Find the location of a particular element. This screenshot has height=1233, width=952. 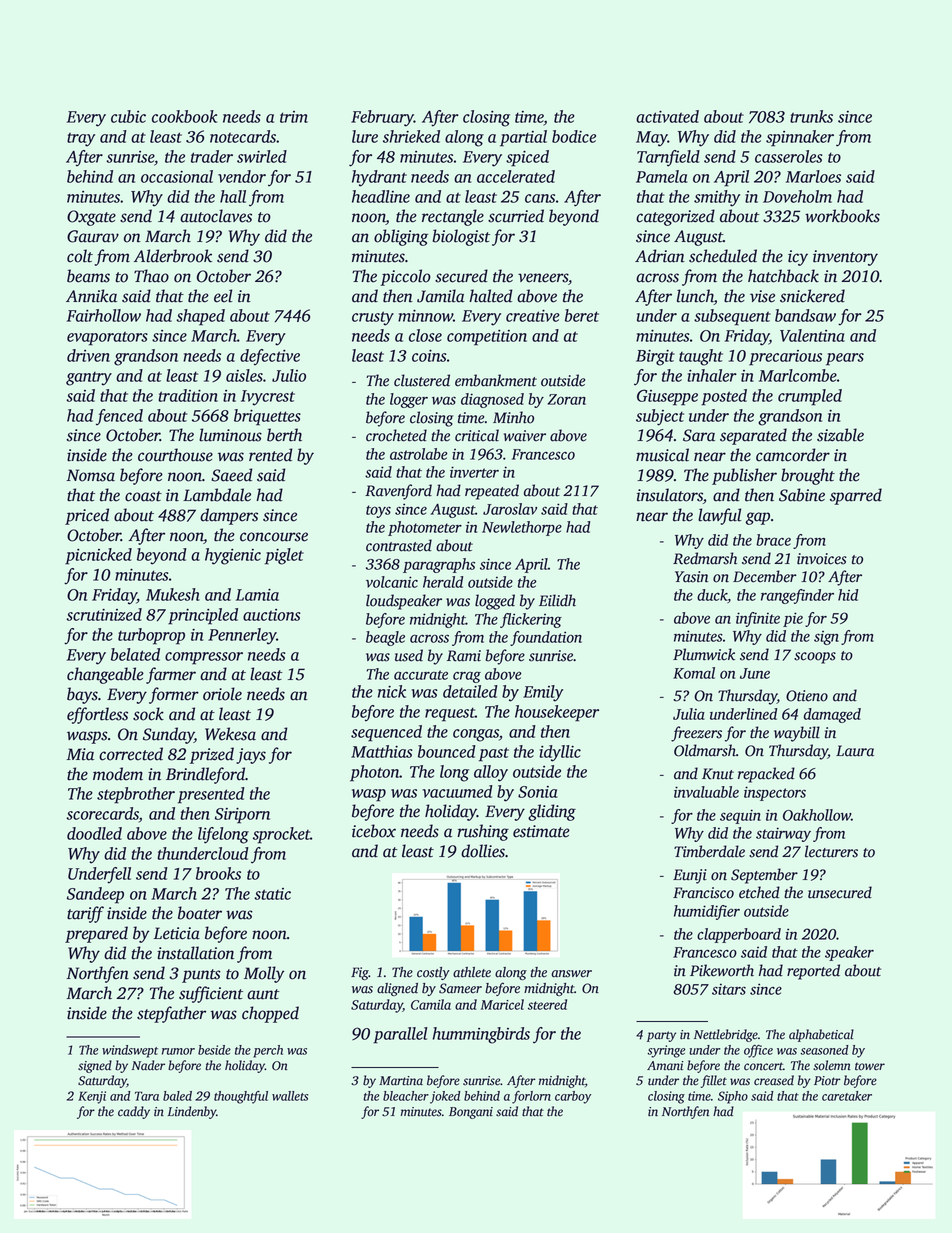

defective is located at coordinates (270, 357).
